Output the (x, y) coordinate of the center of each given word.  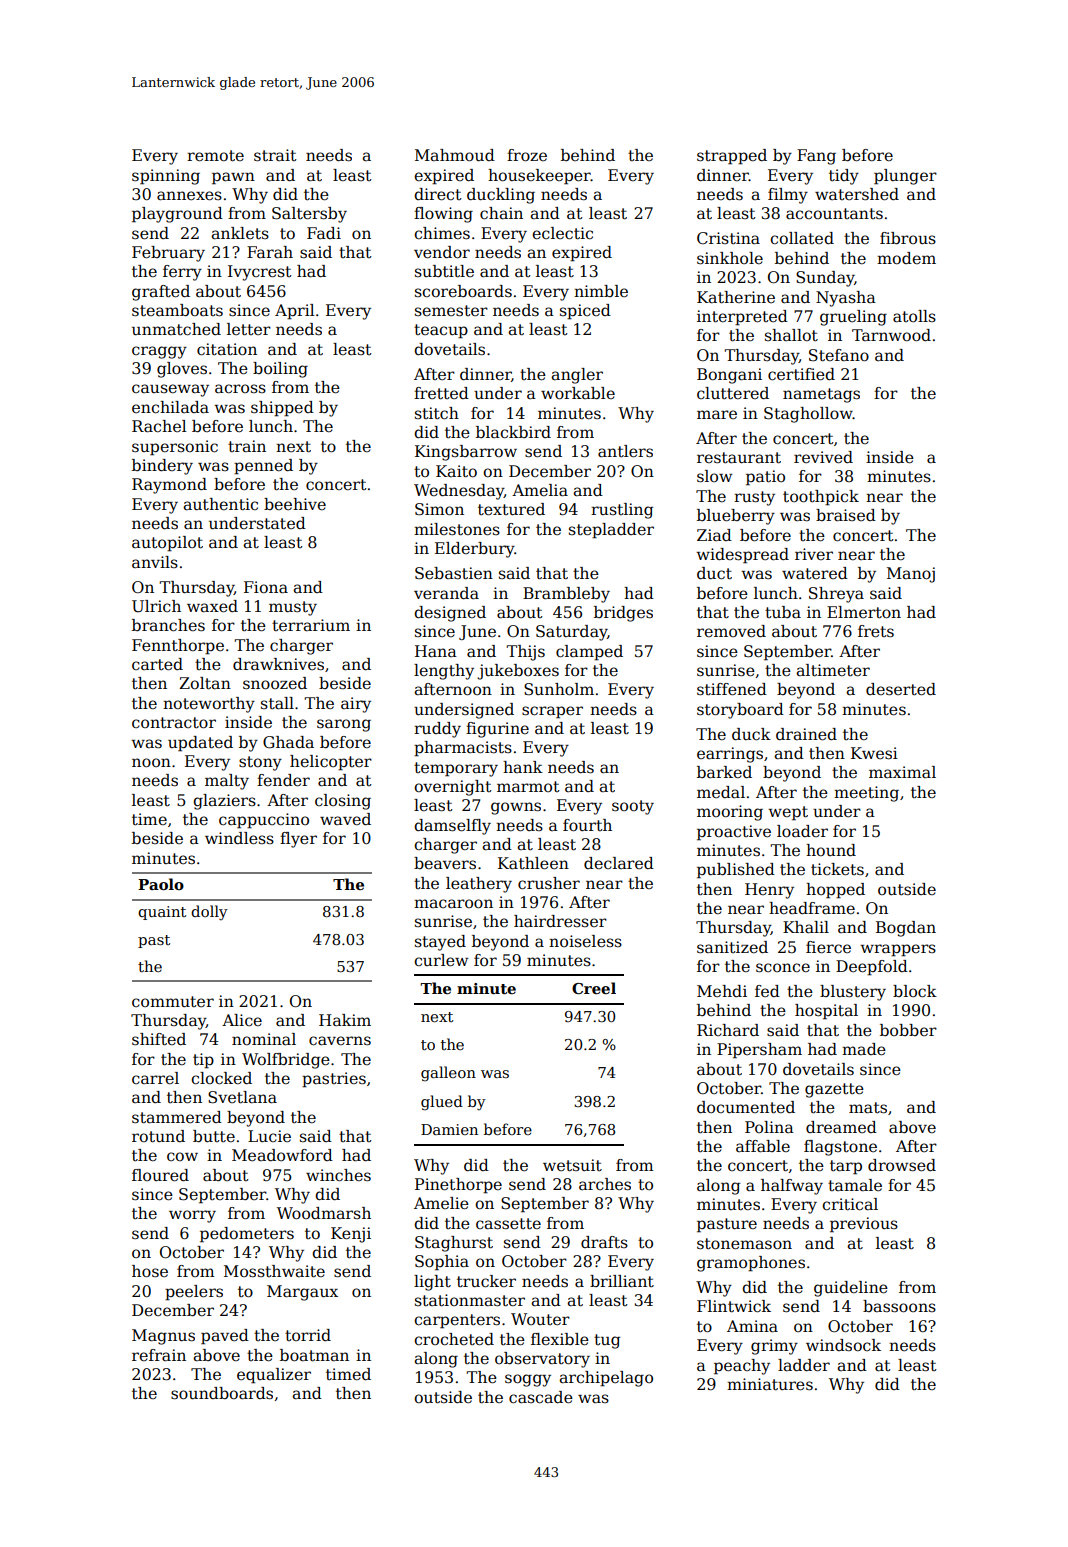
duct (714, 573)
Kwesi (874, 753)
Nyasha (846, 299)
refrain (159, 1355)
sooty (633, 807)
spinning (166, 177)
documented (746, 1107)
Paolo (161, 884)
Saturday (571, 633)
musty (293, 608)
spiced (585, 312)
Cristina (728, 238)
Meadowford (282, 1155)
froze (527, 155)
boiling (280, 370)
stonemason (744, 1244)
